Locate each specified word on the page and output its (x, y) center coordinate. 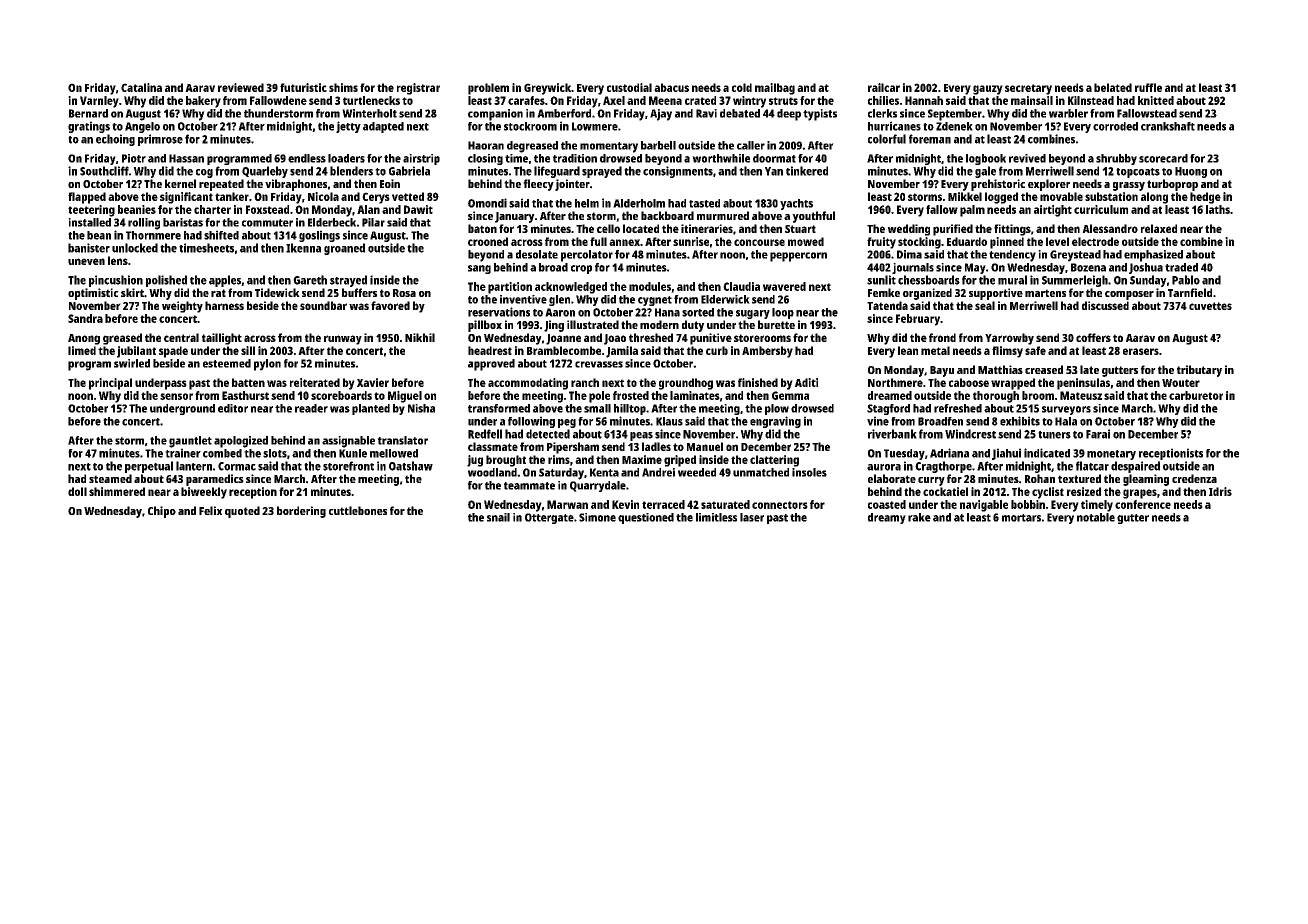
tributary (1199, 371)
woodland (492, 472)
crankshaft (1168, 126)
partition (510, 288)
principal (110, 384)
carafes (526, 100)
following (531, 422)
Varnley (99, 102)
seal (985, 305)
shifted (221, 235)
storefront (348, 466)
